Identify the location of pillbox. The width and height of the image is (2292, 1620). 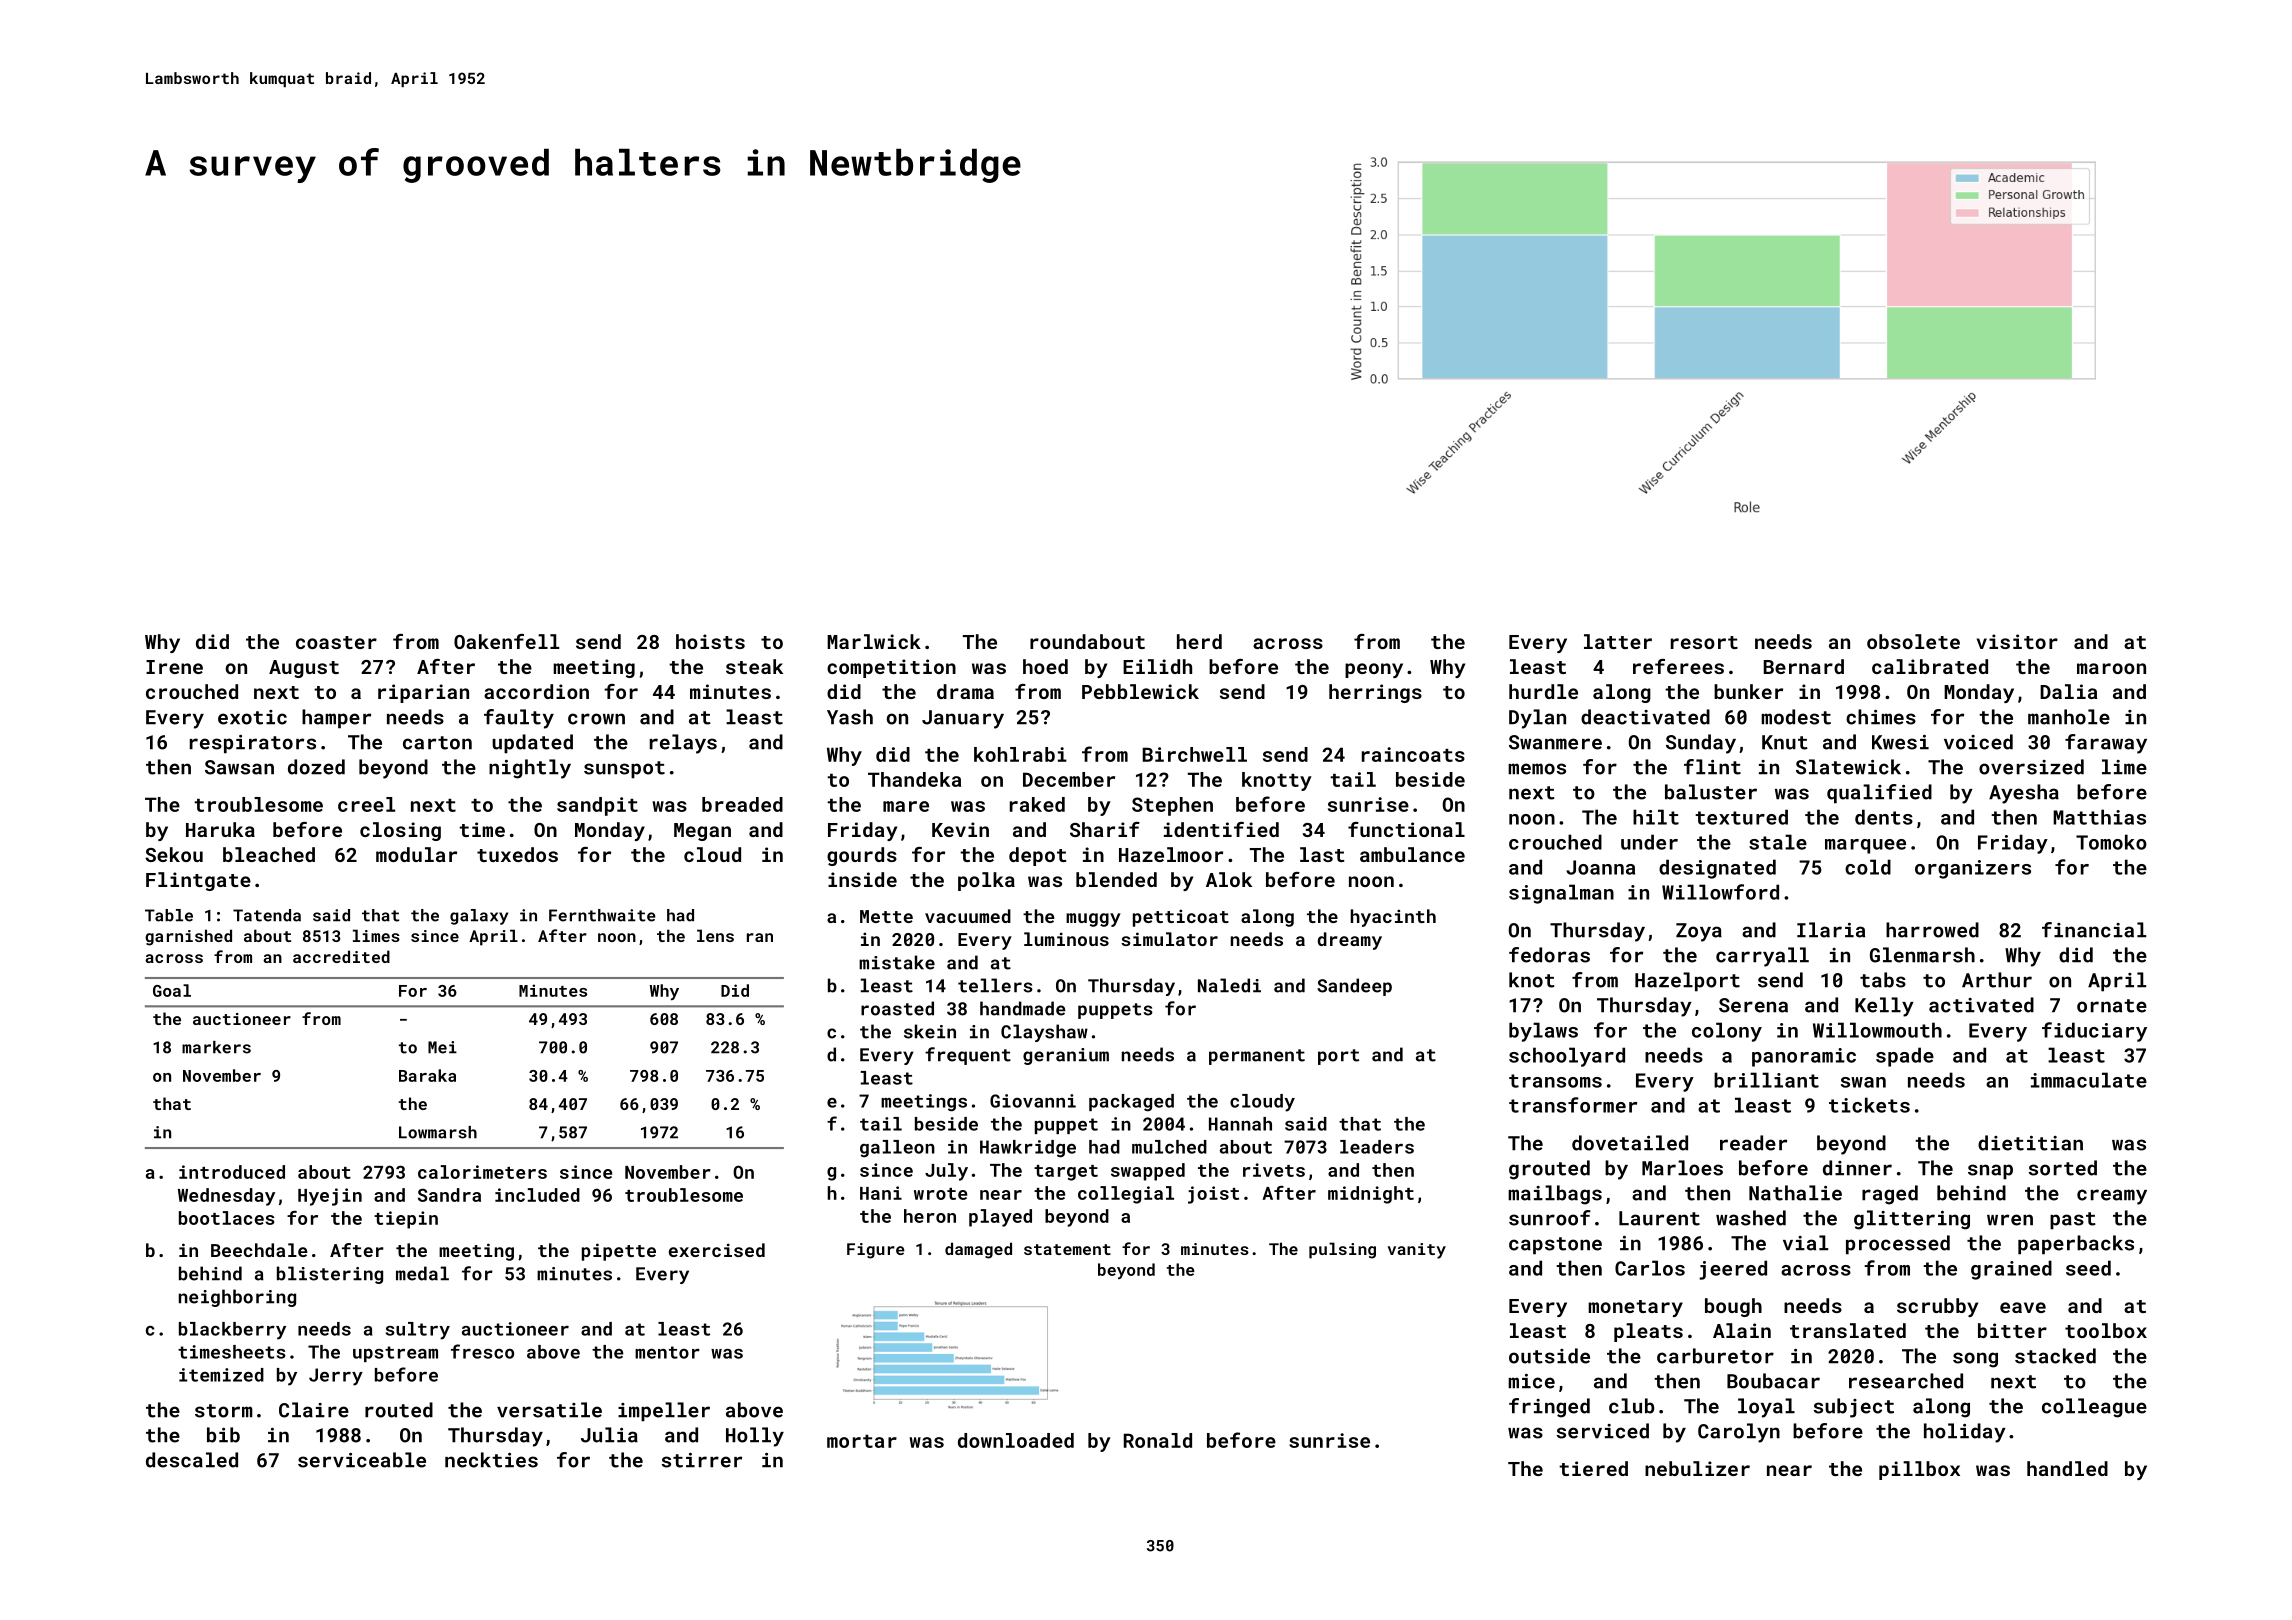
(1919, 1470).
